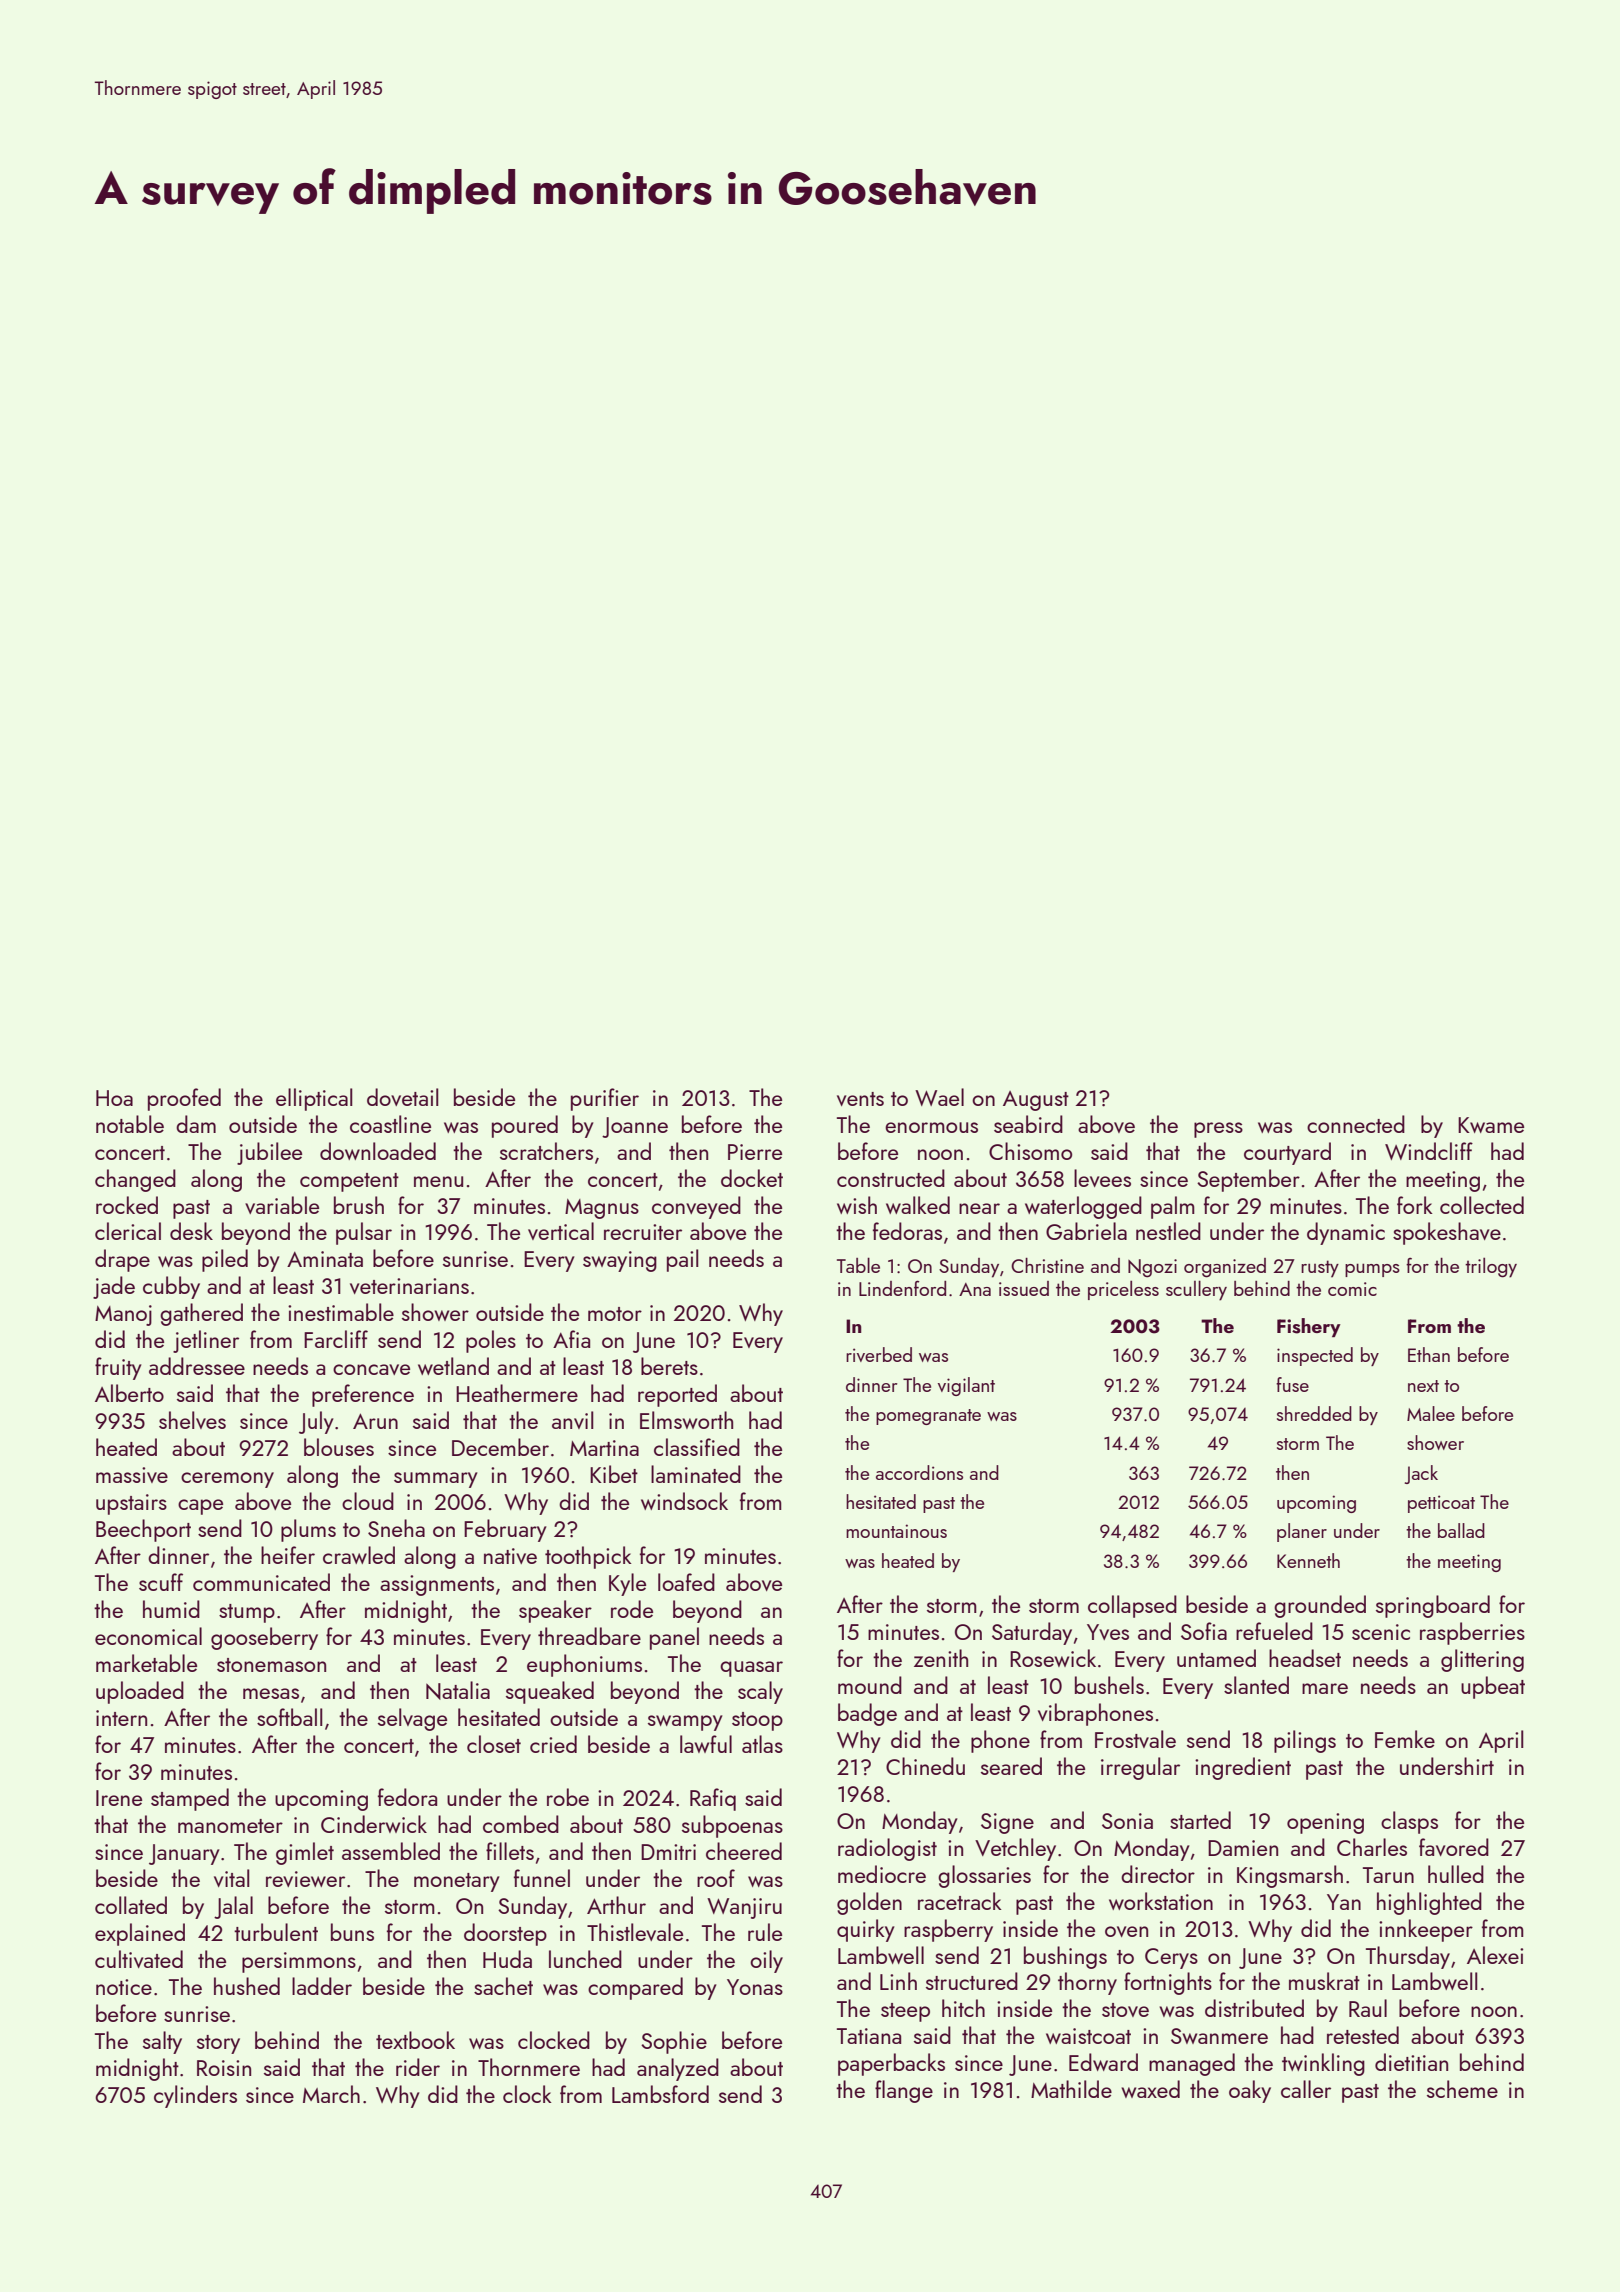 The width and height of the screenshot is (1620, 2292). Describe the element at coordinates (660, 2094) in the screenshot. I see `Lambsford` at that location.
